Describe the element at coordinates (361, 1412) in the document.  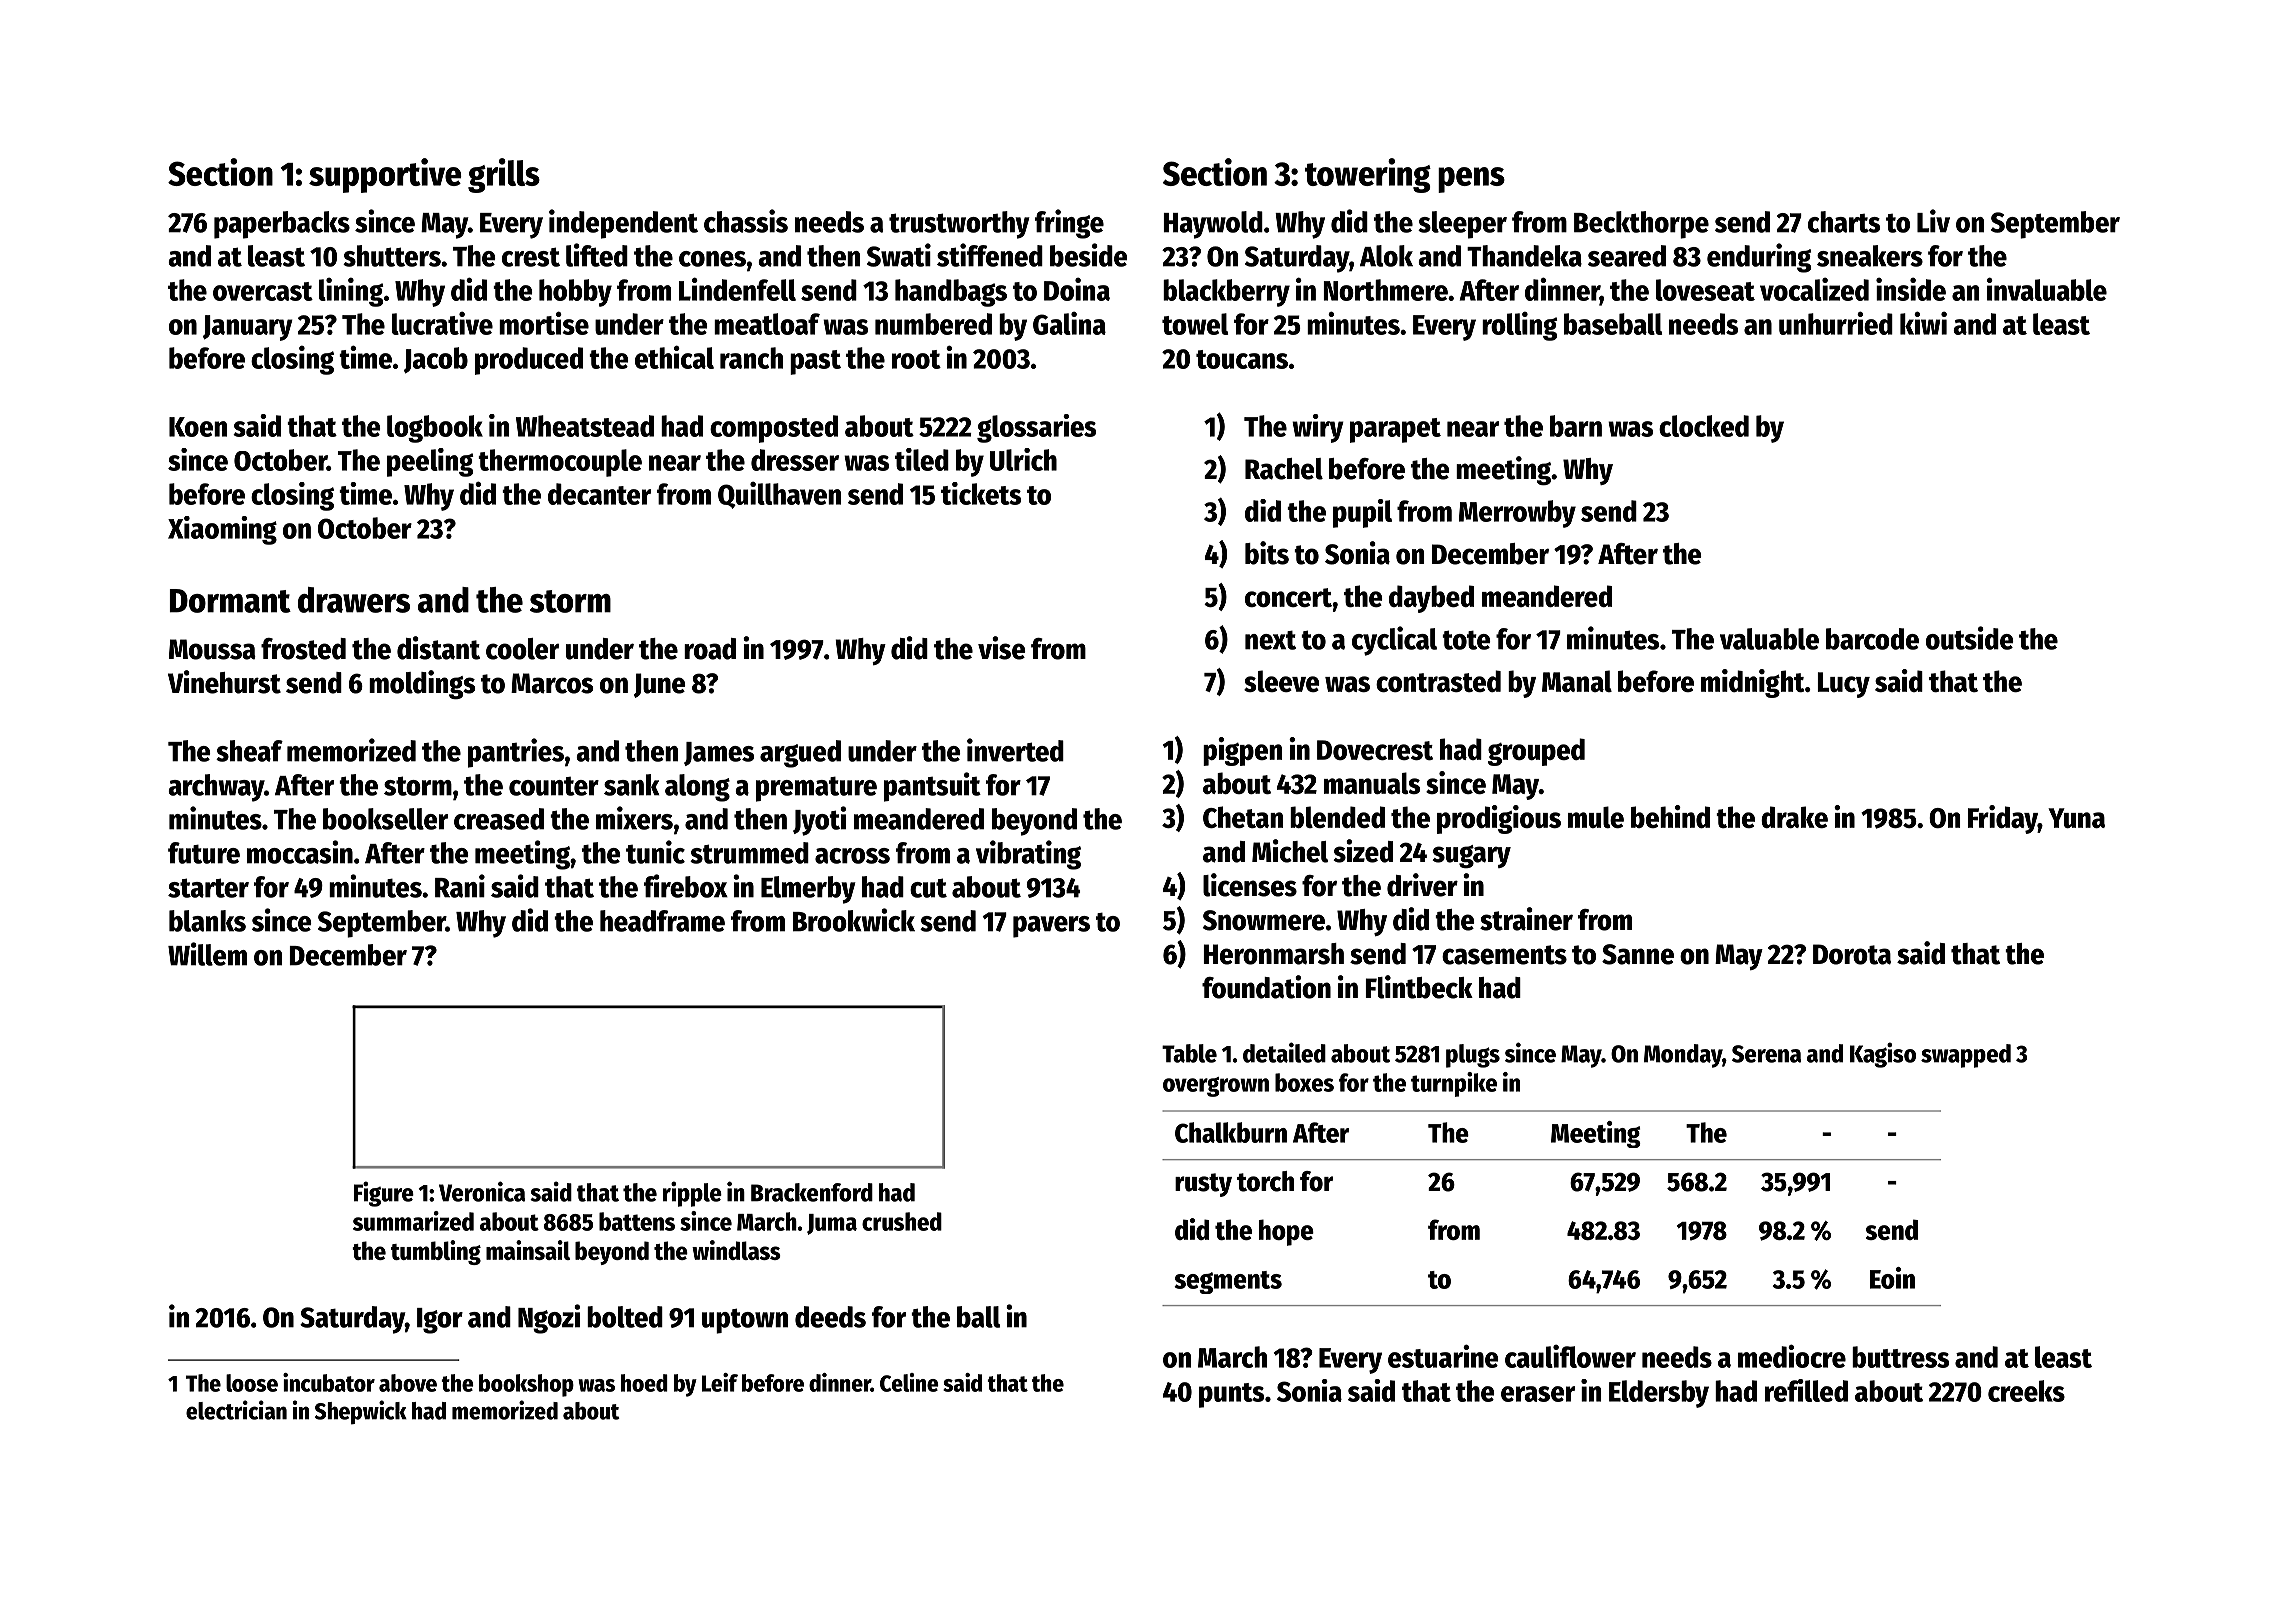
I see `Shepwick` at that location.
